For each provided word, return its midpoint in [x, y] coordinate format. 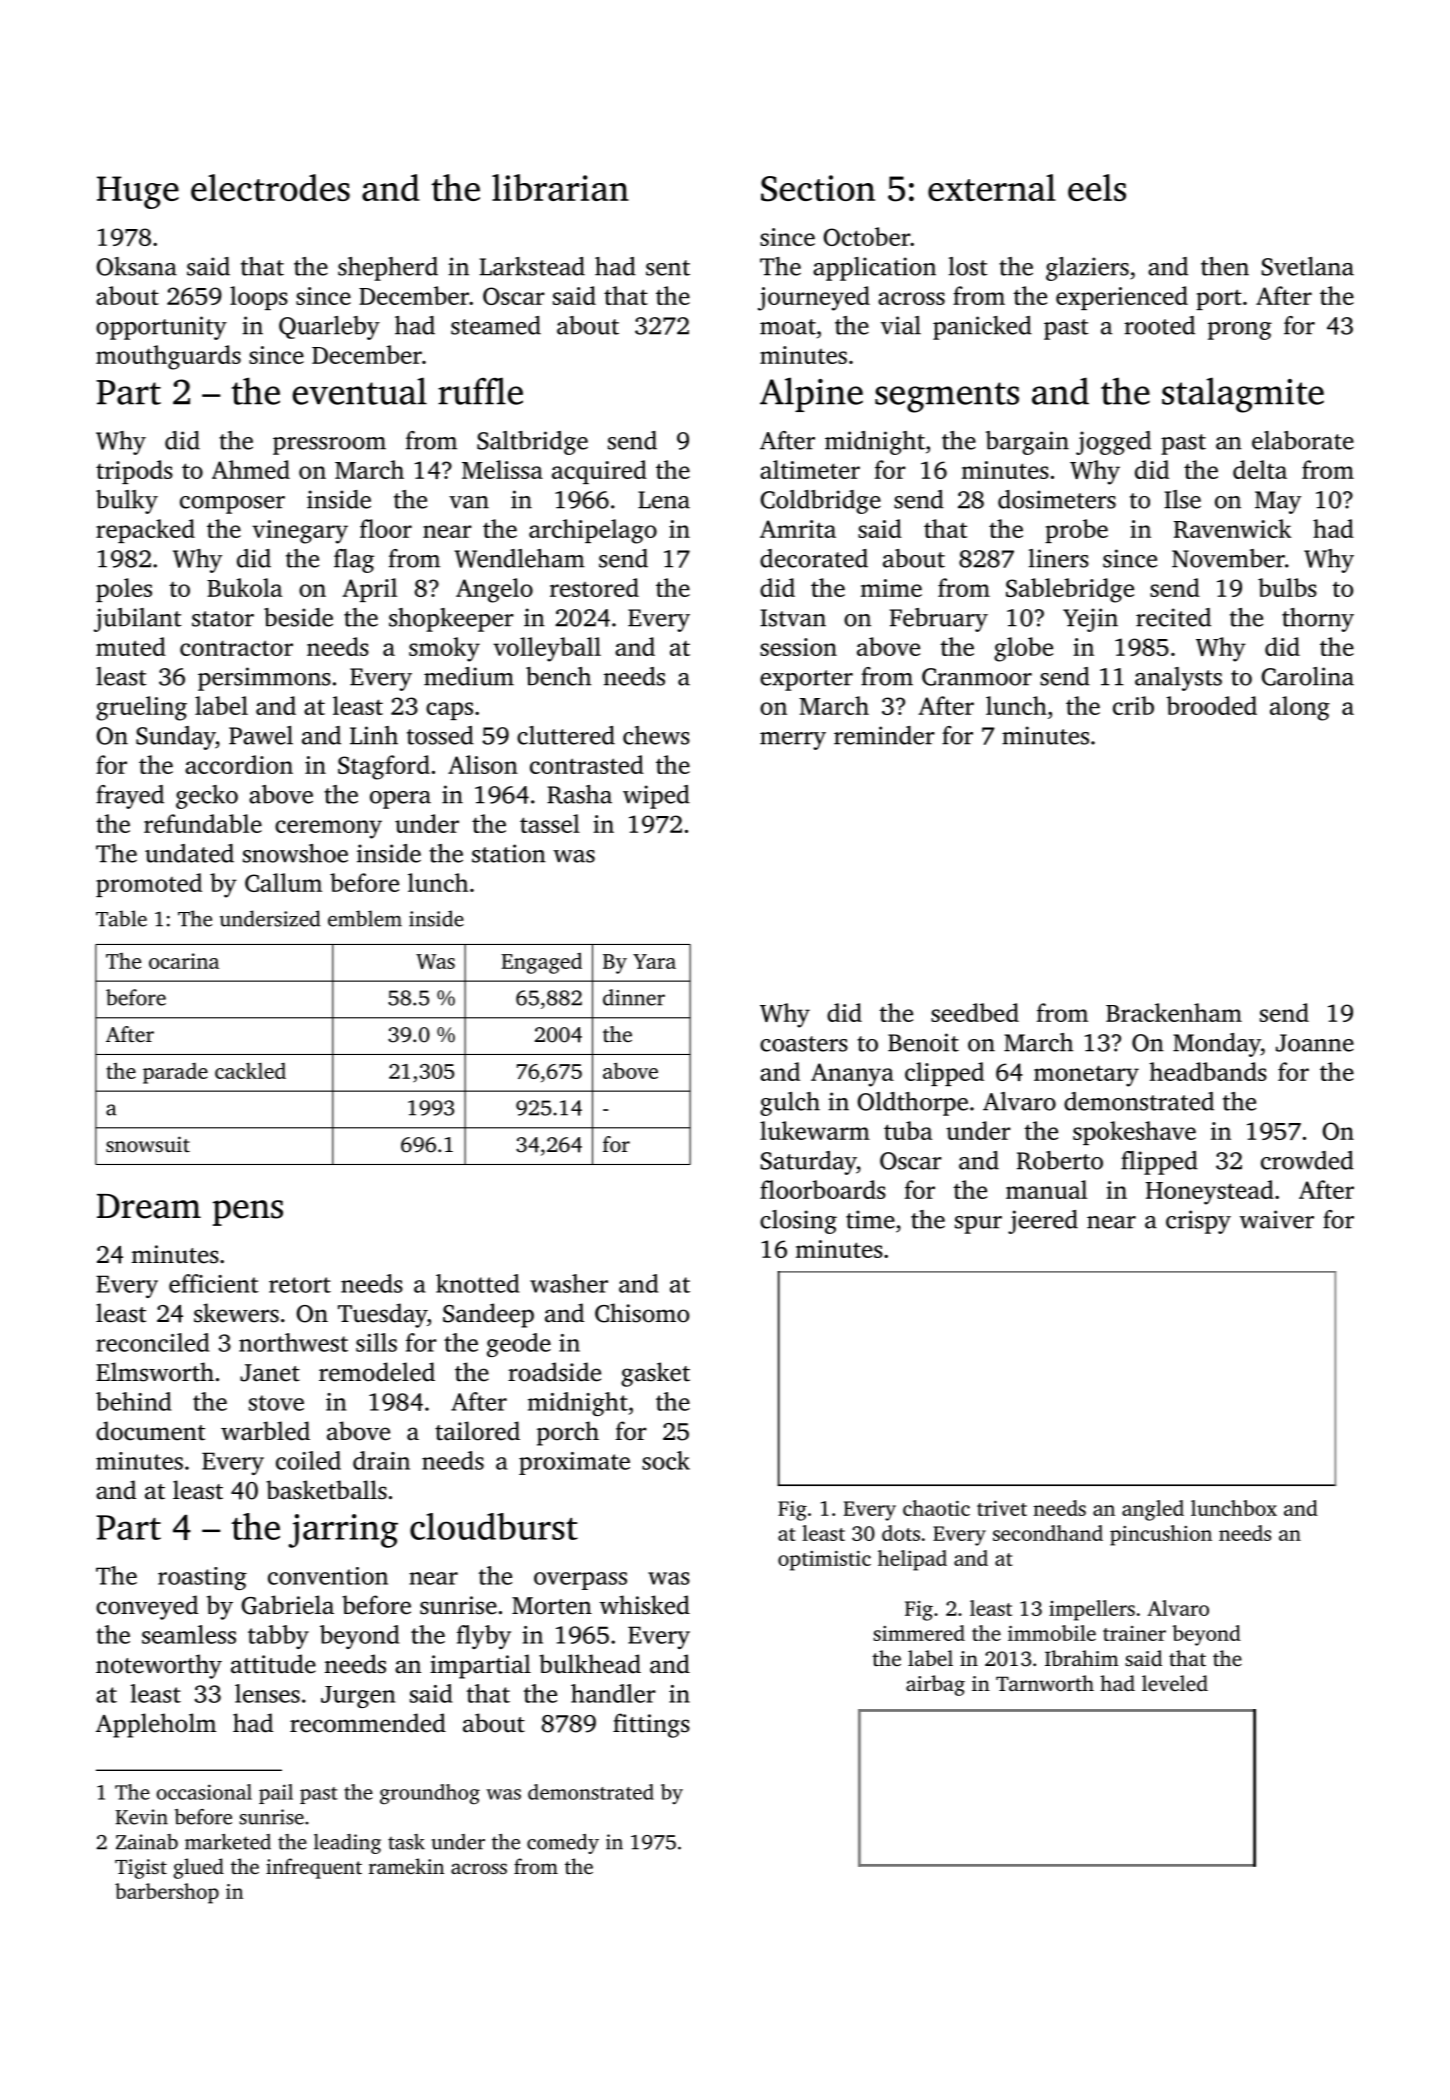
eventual [359, 391]
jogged [1113, 443]
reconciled [152, 1342]
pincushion [1161, 1535]
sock [666, 1460]
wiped [656, 797]
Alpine [811, 394]
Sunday [176, 738]
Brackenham [1174, 1012]
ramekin [406, 1866]
